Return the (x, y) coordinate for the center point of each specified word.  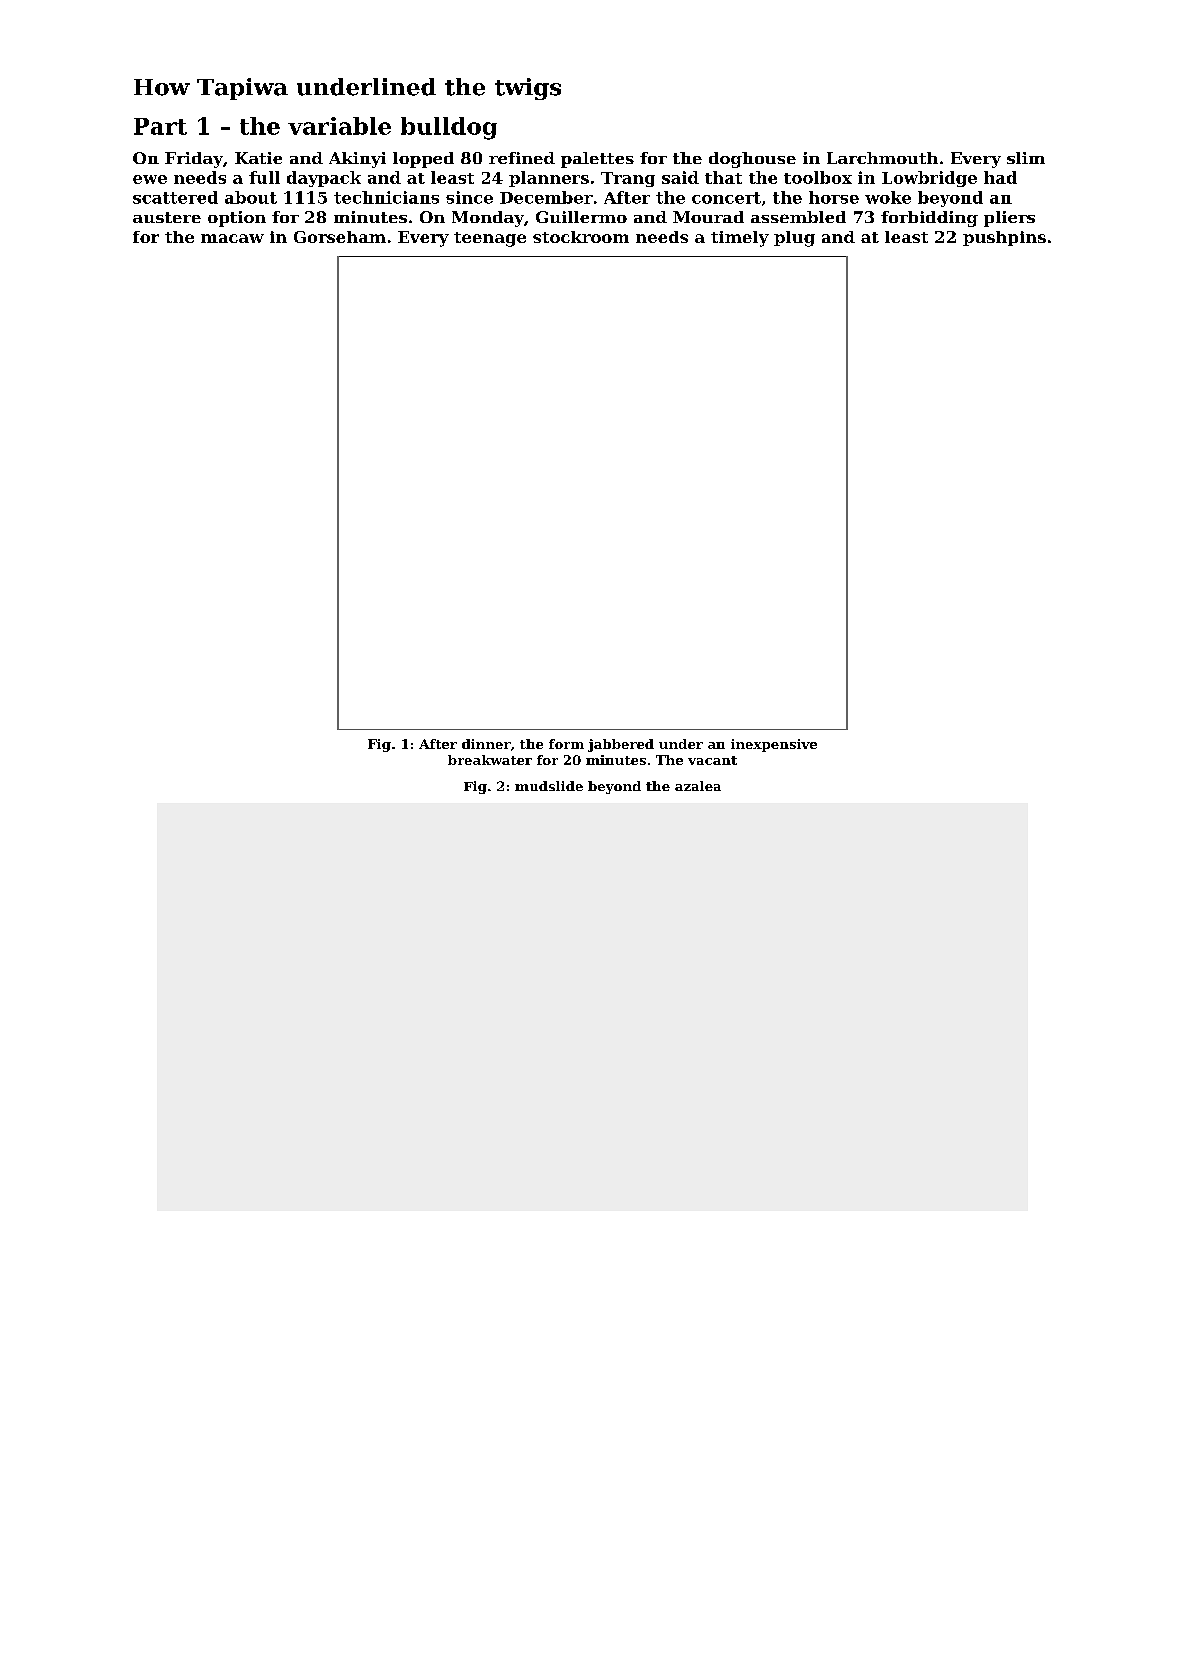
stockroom (581, 237)
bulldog (449, 128)
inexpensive (774, 745)
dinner (486, 744)
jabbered (621, 745)
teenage (490, 239)
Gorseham (340, 237)
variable (339, 126)
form (566, 744)
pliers (1009, 219)
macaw (232, 238)
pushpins (1004, 238)
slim (1026, 158)
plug (794, 239)
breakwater (490, 760)
